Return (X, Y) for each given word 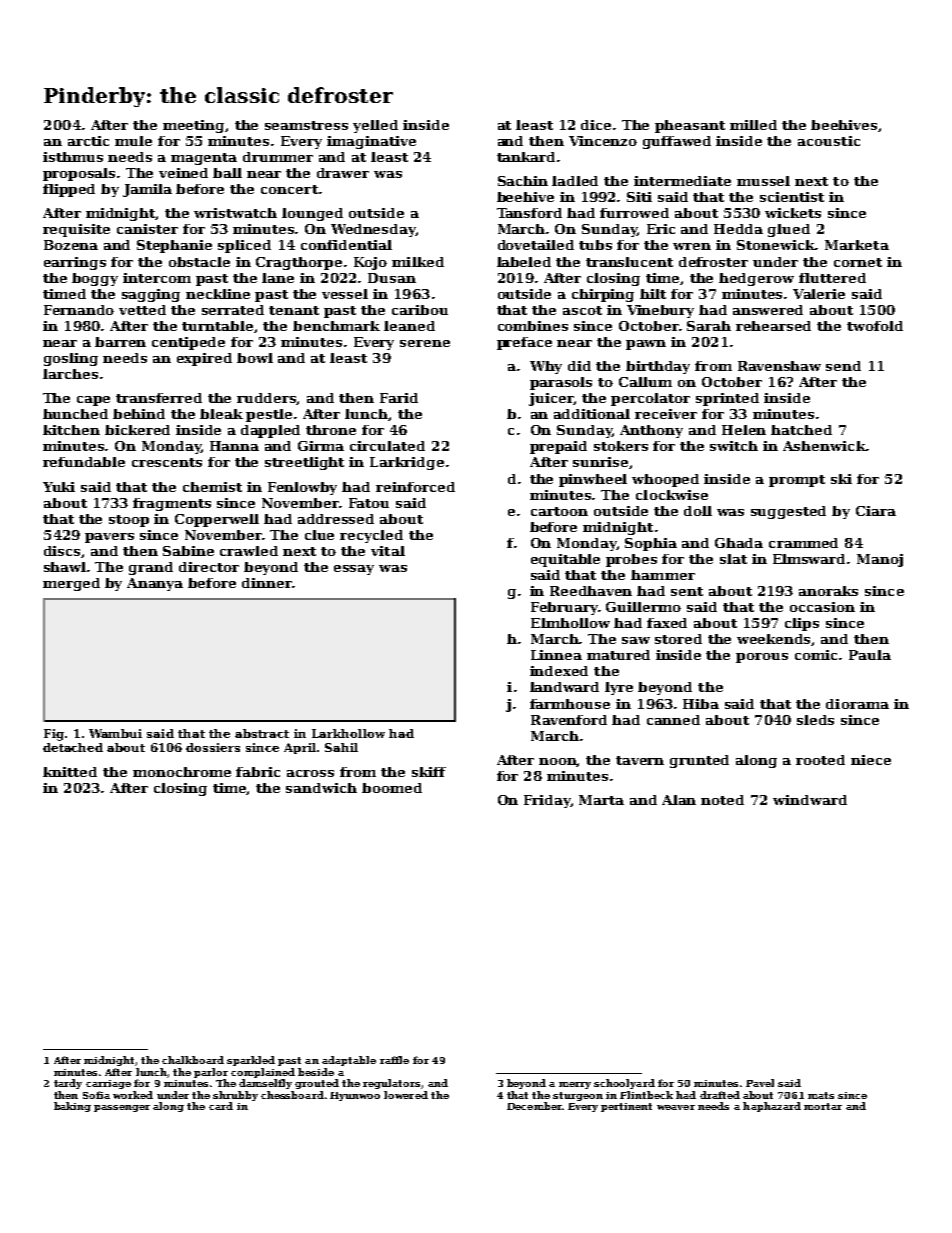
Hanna (234, 446)
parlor (211, 1073)
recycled (371, 536)
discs (62, 551)
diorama (857, 704)
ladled (575, 181)
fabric (258, 772)
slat (733, 559)
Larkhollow (348, 733)
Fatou (369, 503)
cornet (858, 262)
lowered (406, 1095)
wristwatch (235, 213)
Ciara (876, 511)
